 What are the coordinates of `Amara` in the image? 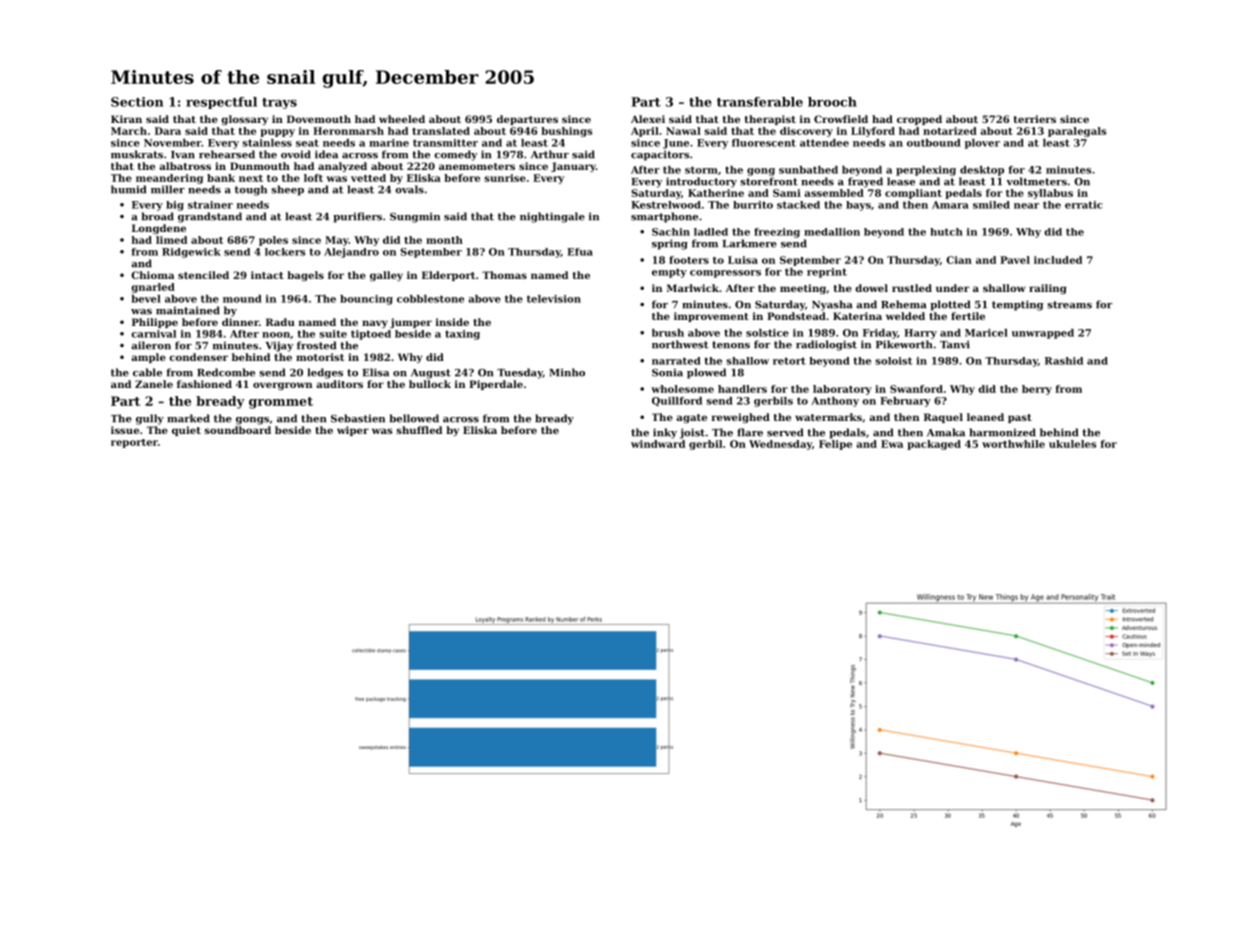 It's located at (950, 205).
